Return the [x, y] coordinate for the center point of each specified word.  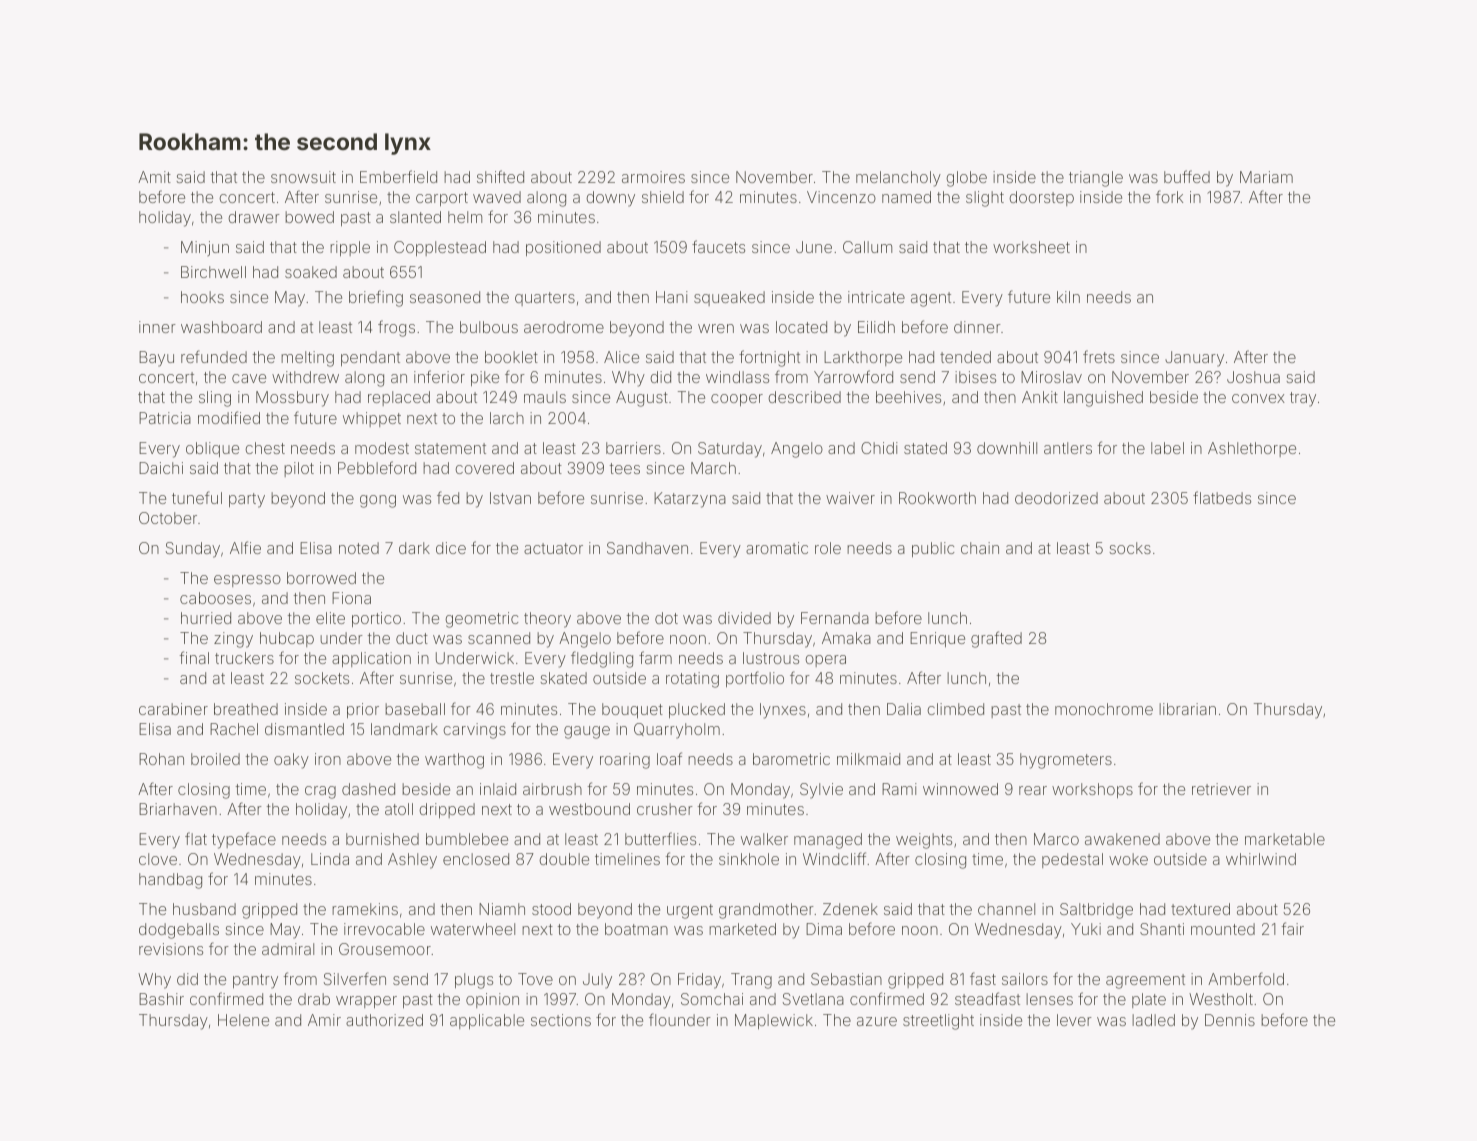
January [1194, 359]
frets [1099, 356]
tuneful [197, 497]
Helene [243, 1020]
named [906, 197]
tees [624, 468]
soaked [311, 272]
